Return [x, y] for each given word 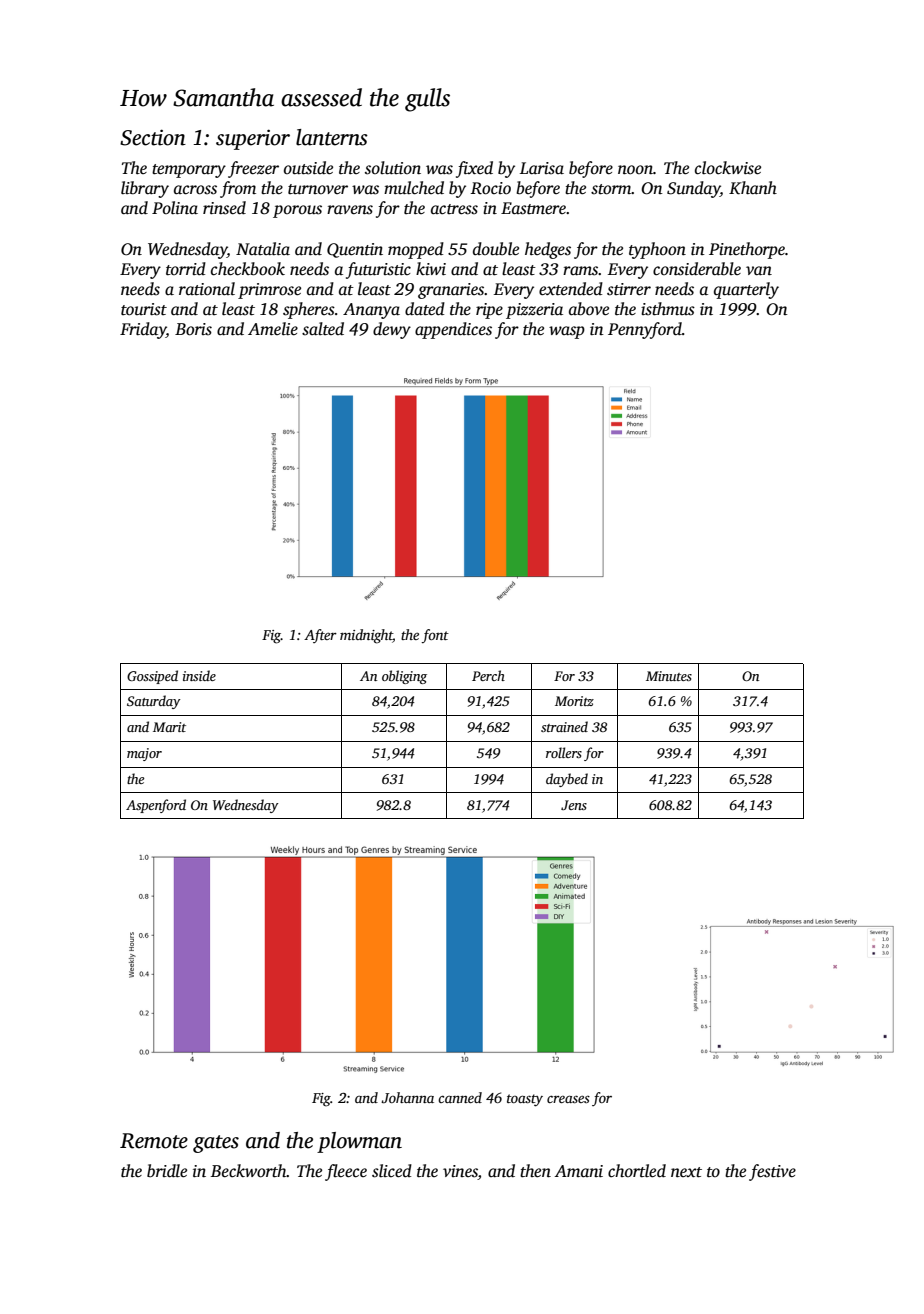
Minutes [669, 676]
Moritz [574, 701]
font [435, 636]
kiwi [431, 268]
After [320, 636]
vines [460, 1172]
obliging [404, 677]
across [195, 190]
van [759, 271]
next [686, 1172]
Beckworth [248, 1171]
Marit [169, 727]
